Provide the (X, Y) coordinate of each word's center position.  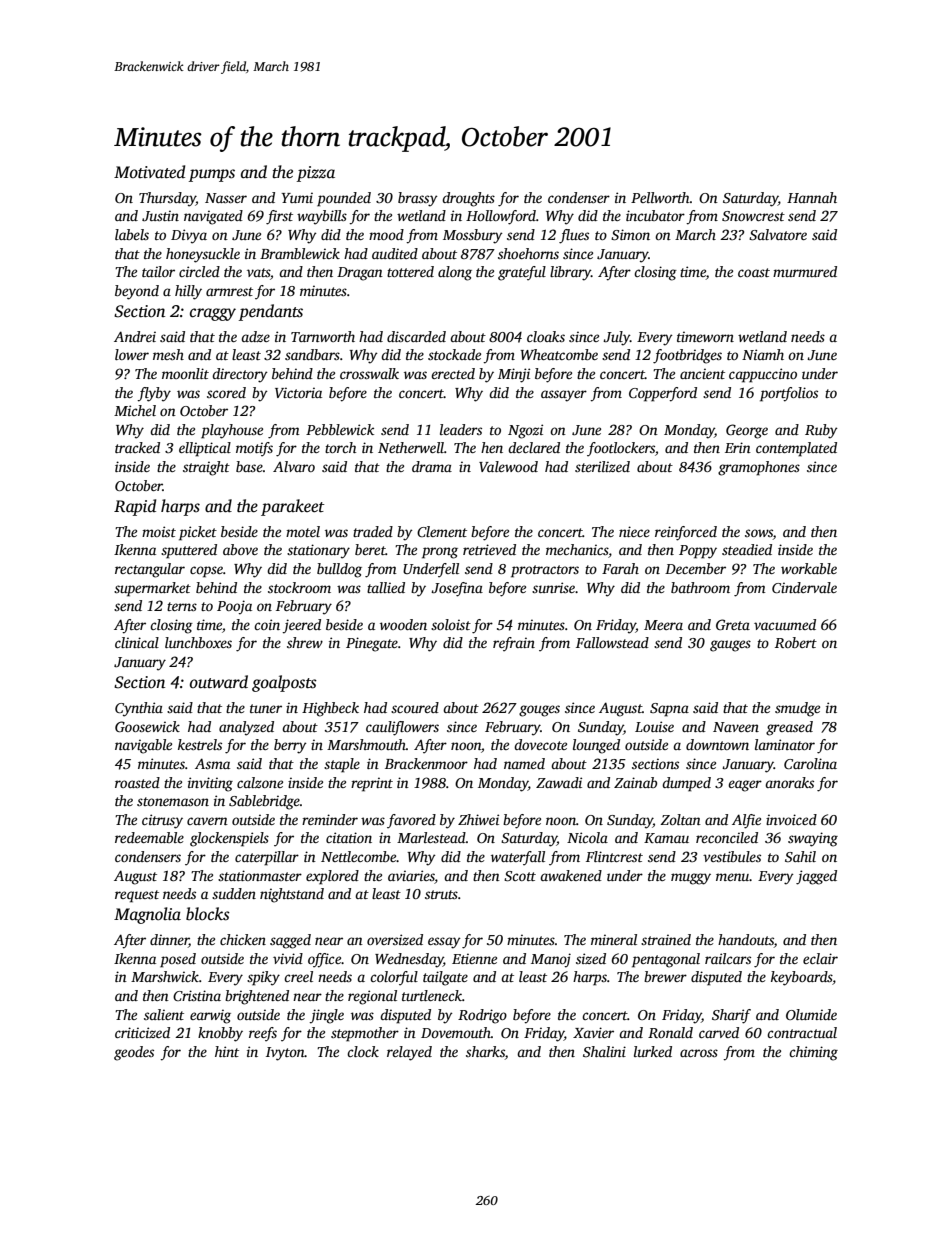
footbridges (687, 356)
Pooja (234, 607)
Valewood (508, 466)
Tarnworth (323, 336)
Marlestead (431, 837)
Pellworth (660, 197)
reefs (263, 1034)
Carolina (810, 763)
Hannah (812, 197)
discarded (416, 336)
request (137, 896)
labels (132, 234)
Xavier (593, 1032)
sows (759, 533)
